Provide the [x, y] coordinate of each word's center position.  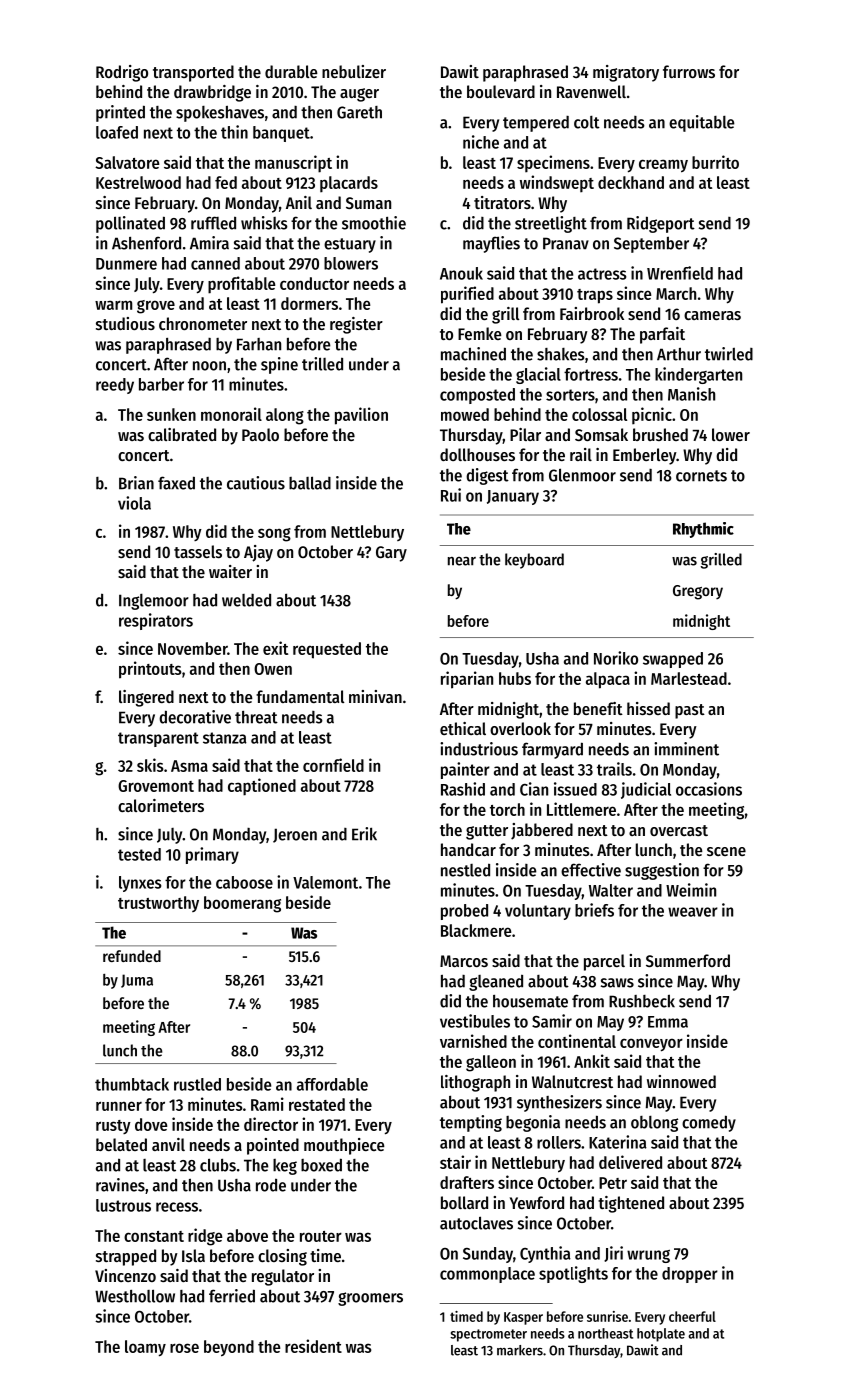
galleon [491, 1063]
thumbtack [132, 1084]
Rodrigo [122, 73]
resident [313, 1346]
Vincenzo [125, 1275]
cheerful [692, 1316]
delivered [630, 1162]
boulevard [501, 91]
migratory [626, 73]
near [462, 561]
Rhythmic [703, 530]
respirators [156, 621]
